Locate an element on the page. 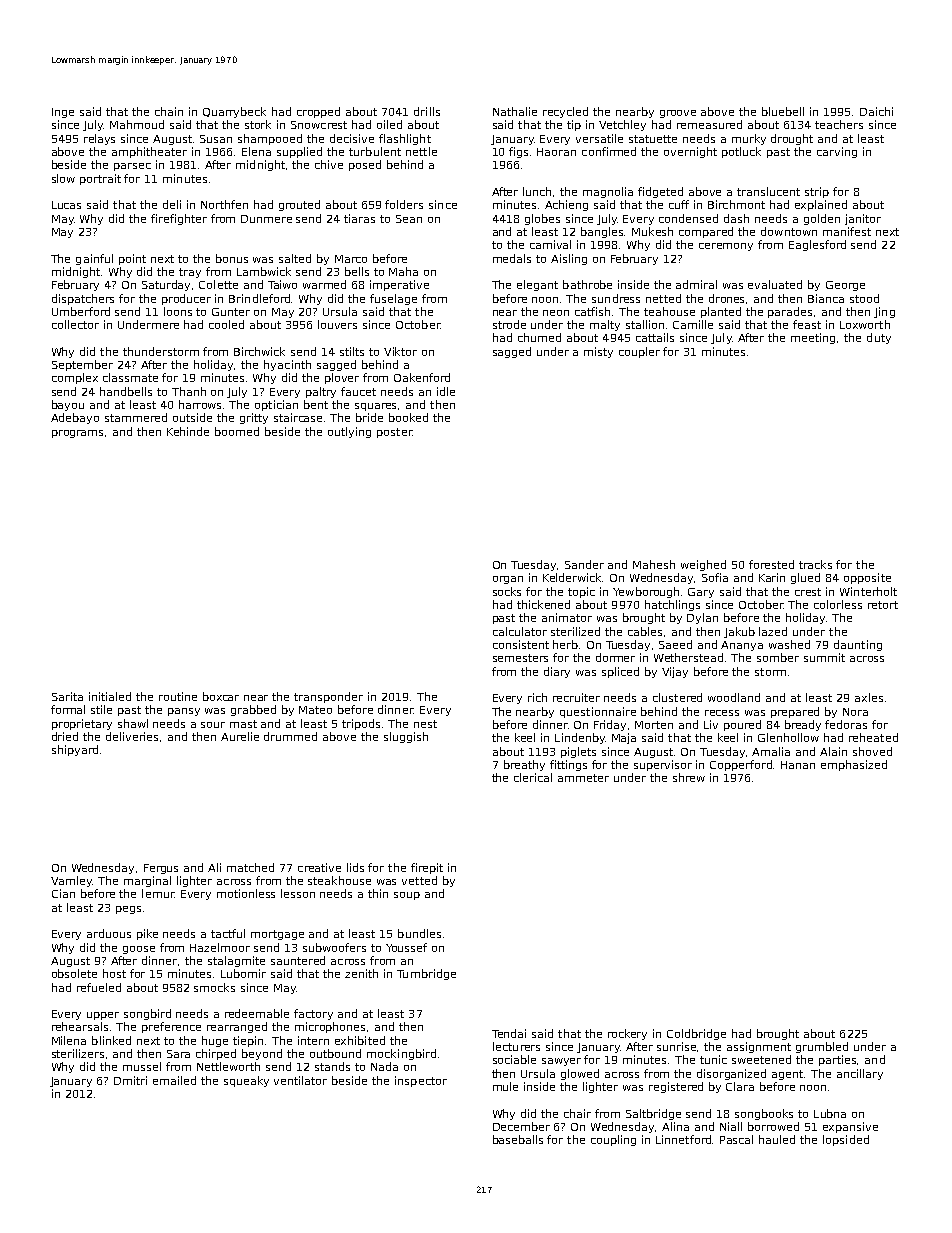 Image resolution: width=952 pixels, height=1233 pixels. strode is located at coordinates (509, 324).
